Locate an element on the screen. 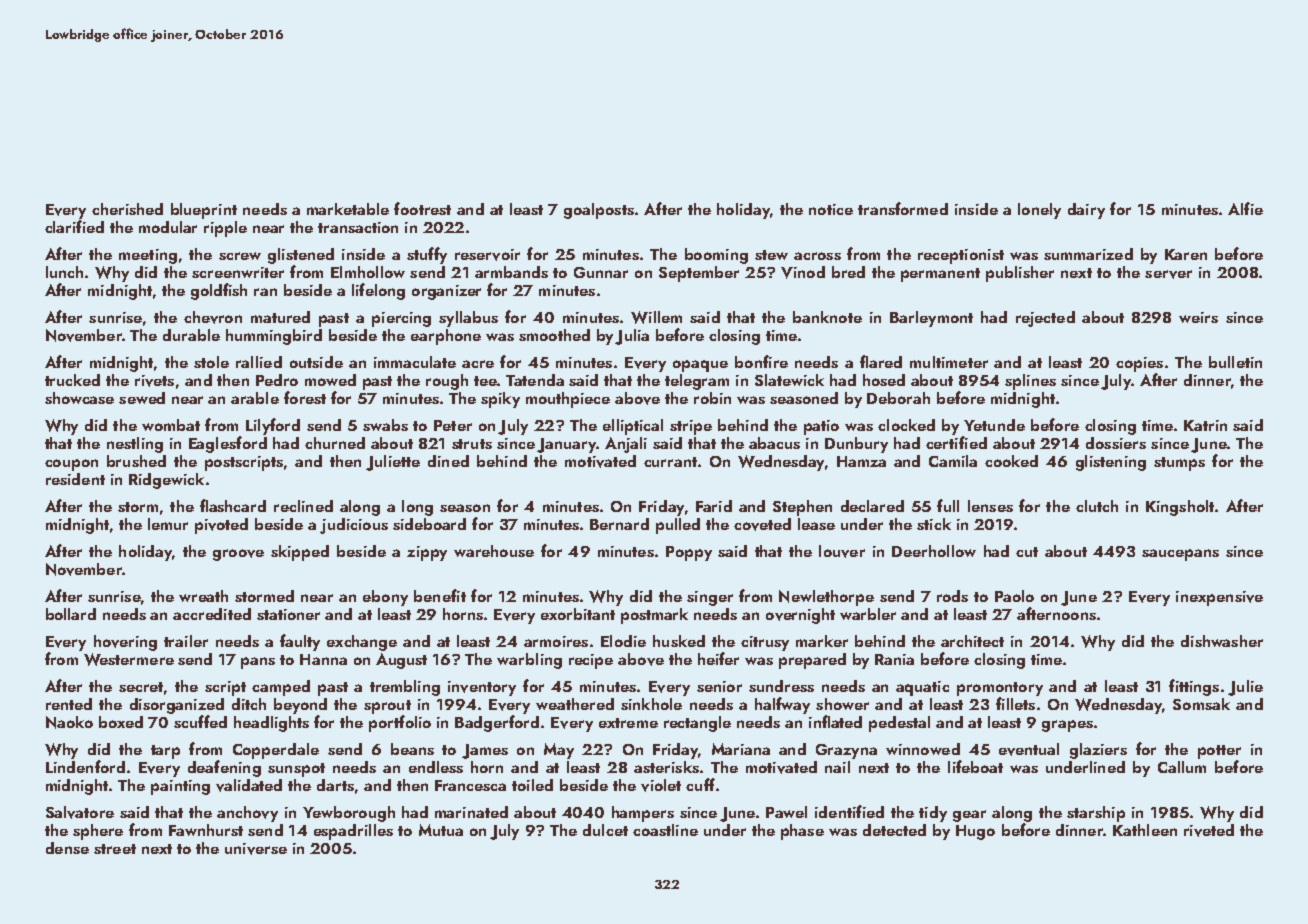 Image resolution: width=1308 pixels, height=924 pixels. riveted is located at coordinates (1209, 830).
